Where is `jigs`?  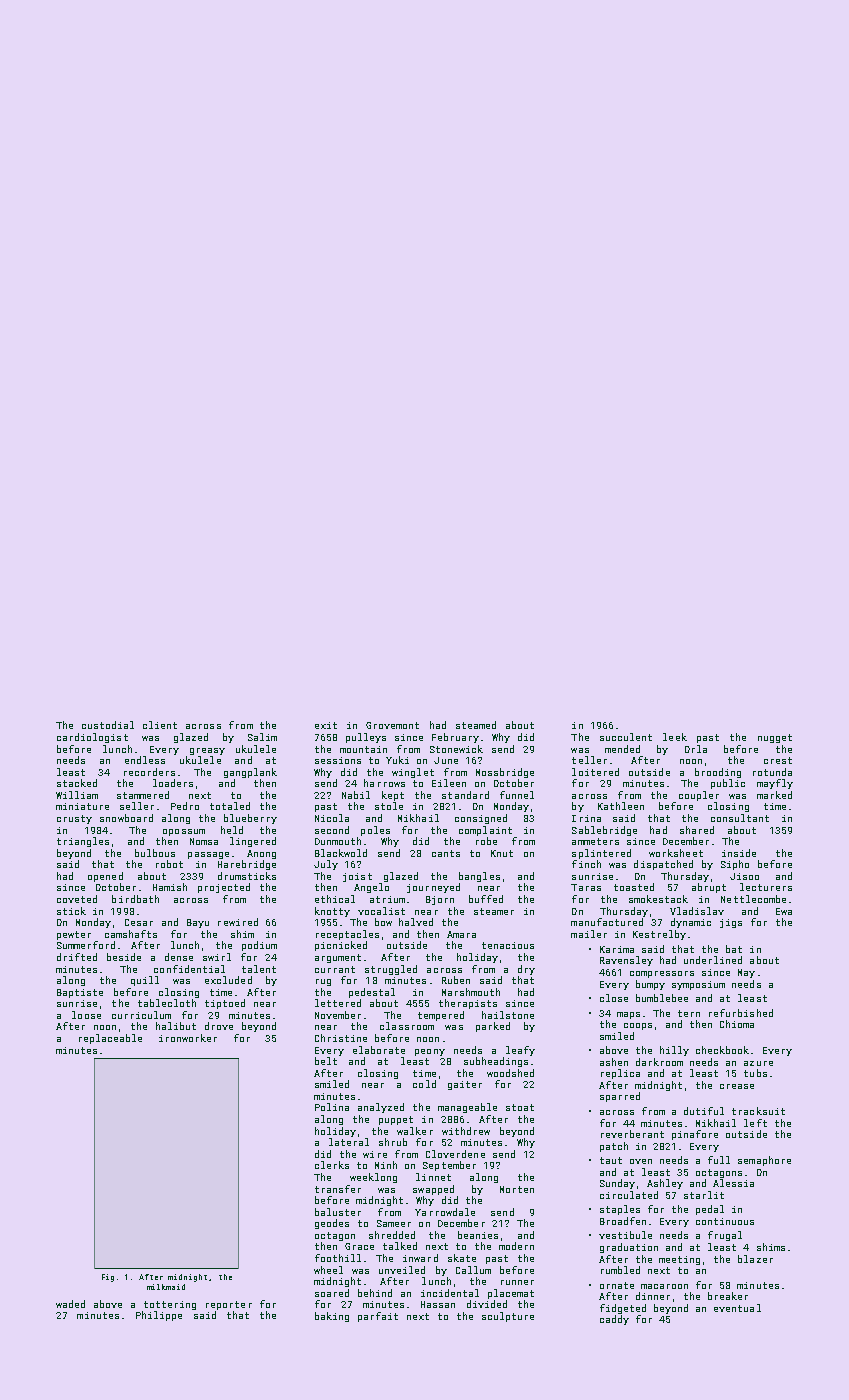 jigs is located at coordinates (731, 923).
